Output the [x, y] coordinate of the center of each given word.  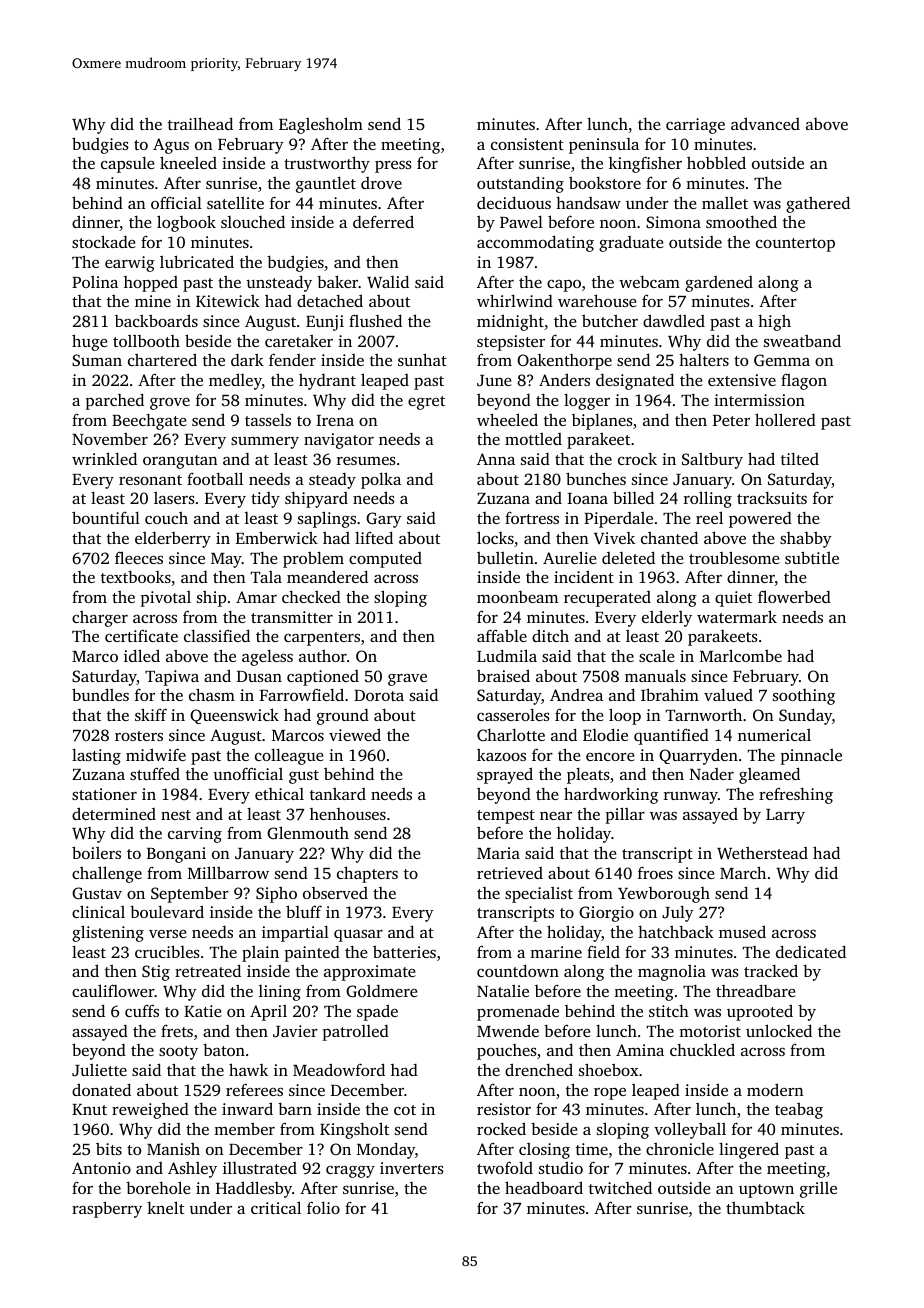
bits [109, 1149]
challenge [107, 874]
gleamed [769, 775]
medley [235, 381]
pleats [588, 775]
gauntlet [326, 184]
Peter [731, 420]
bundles [100, 694]
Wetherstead [762, 853]
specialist [539, 895]
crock [637, 458]
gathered [818, 204]
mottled [533, 439]
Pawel [521, 221]
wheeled [507, 419]
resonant [150, 480]
